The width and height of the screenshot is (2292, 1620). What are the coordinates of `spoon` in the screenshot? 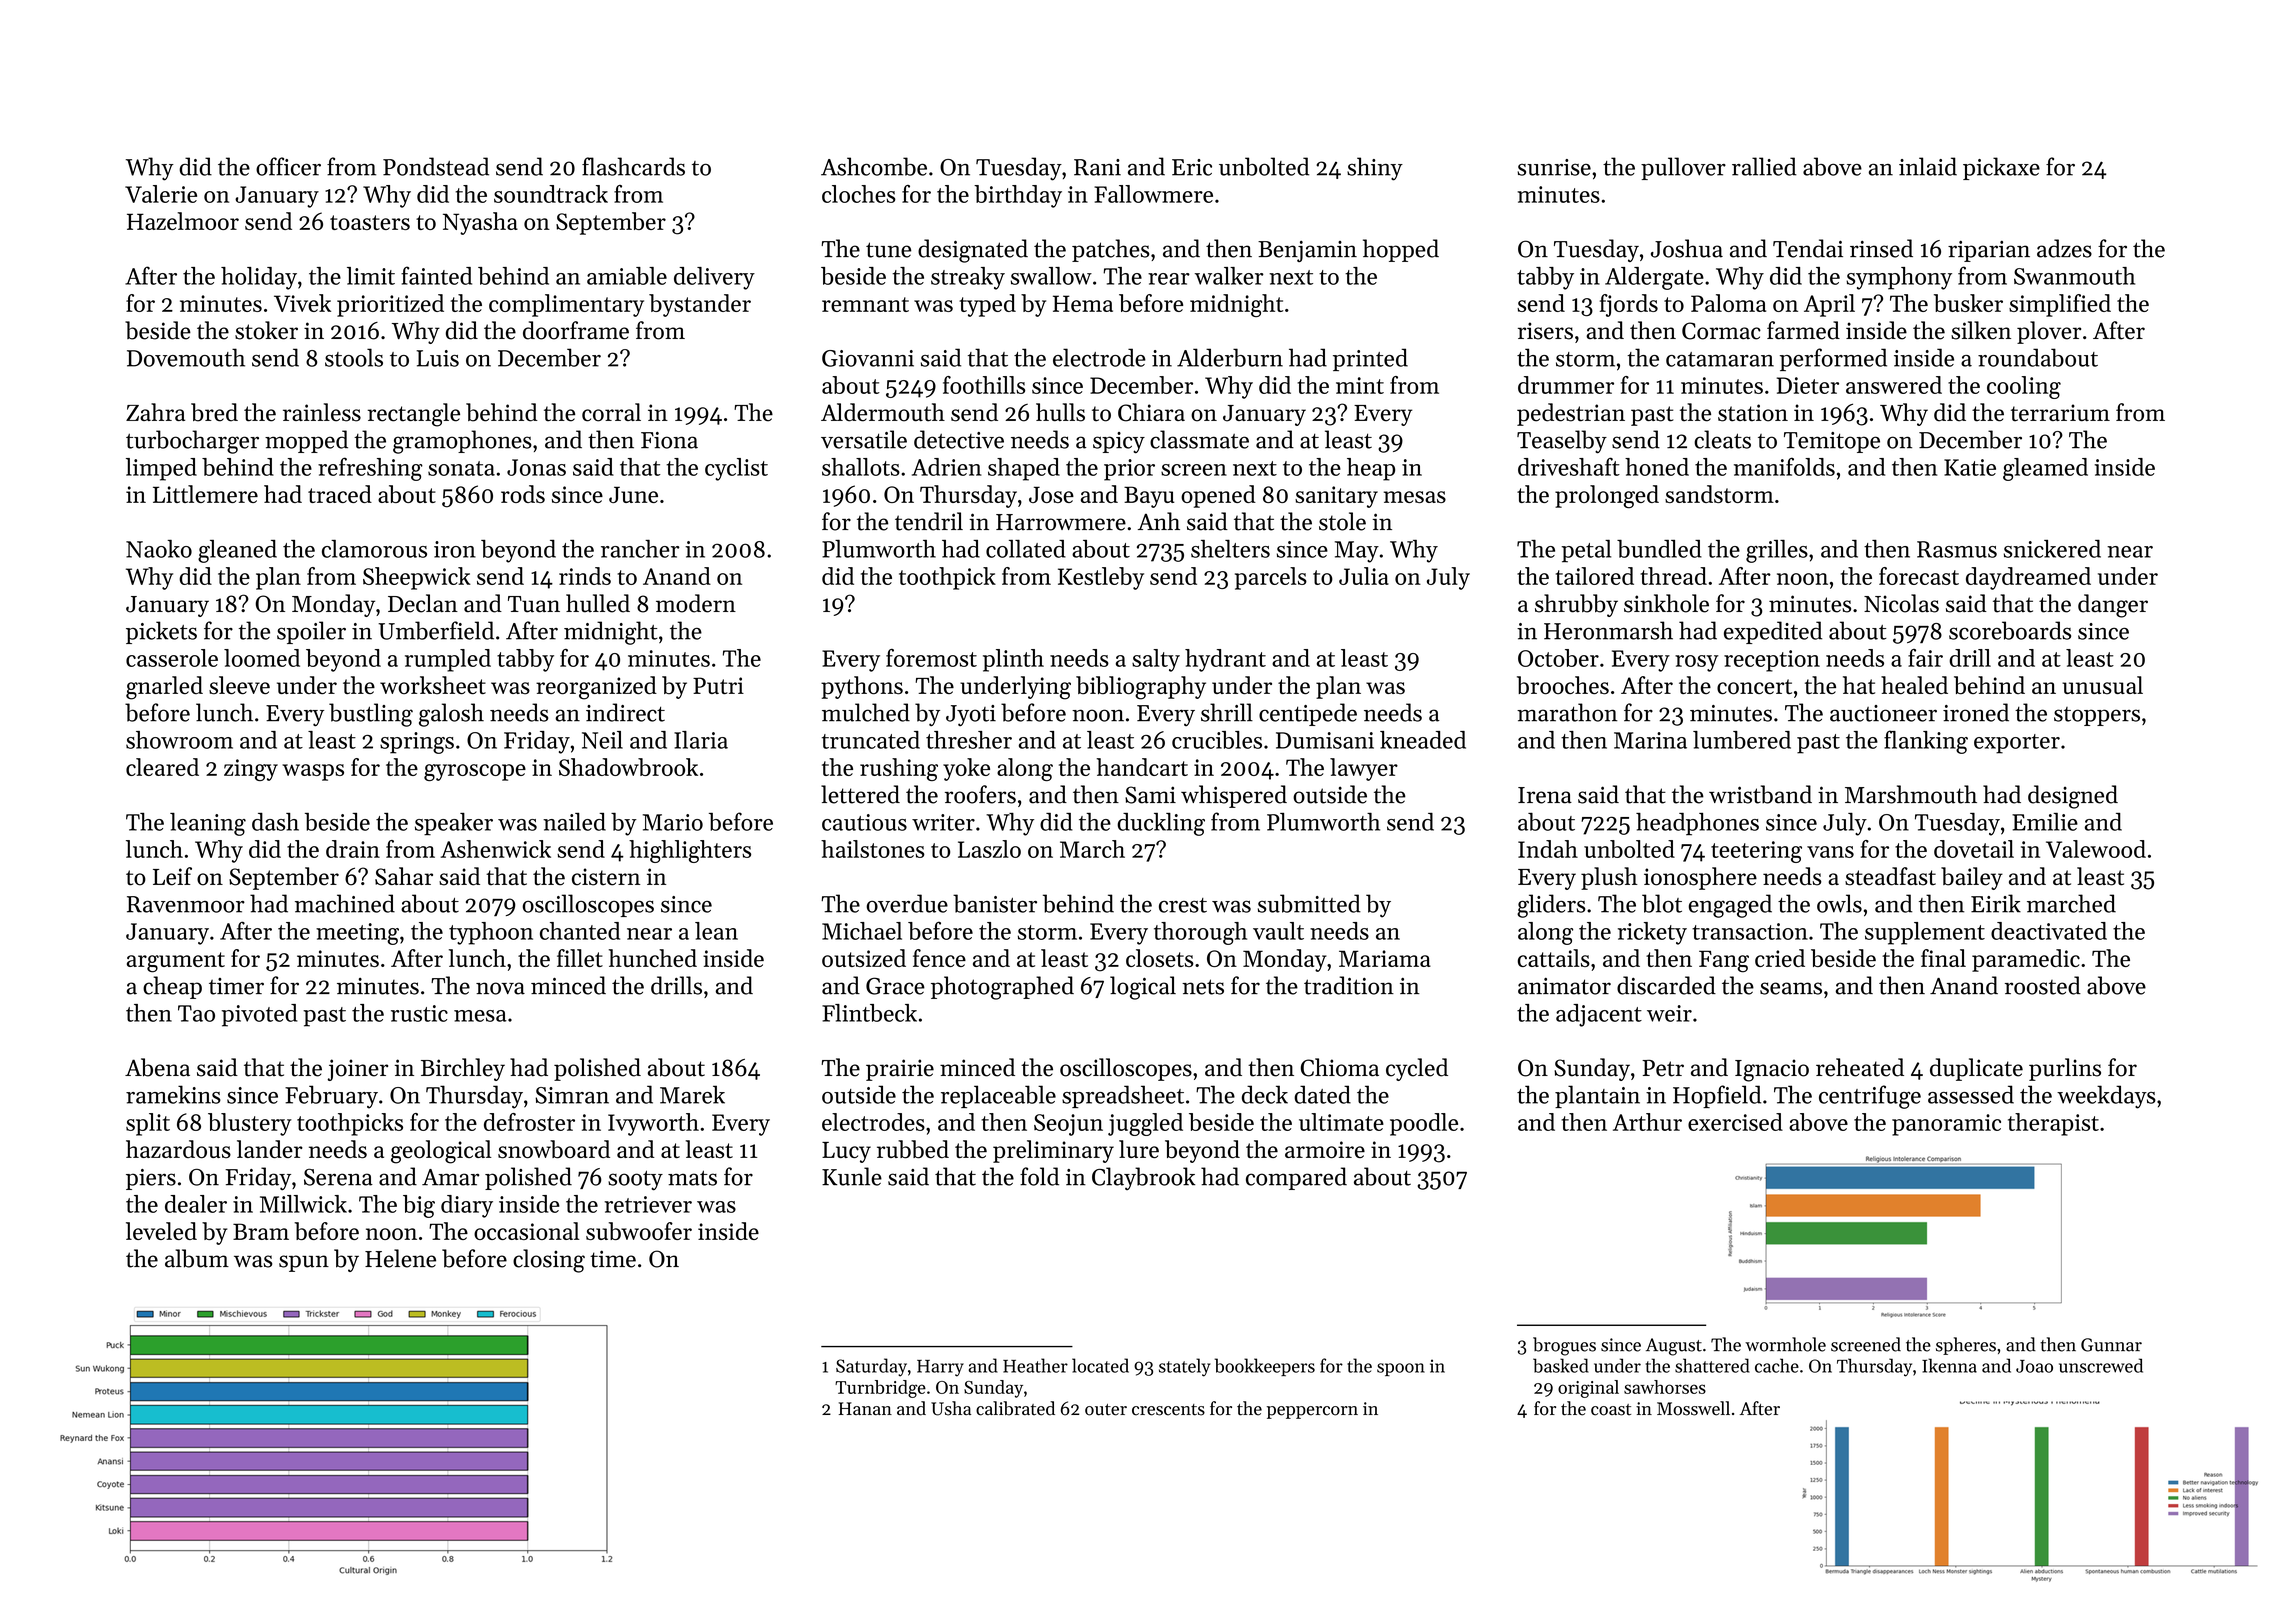 It's located at (1401, 1369).
